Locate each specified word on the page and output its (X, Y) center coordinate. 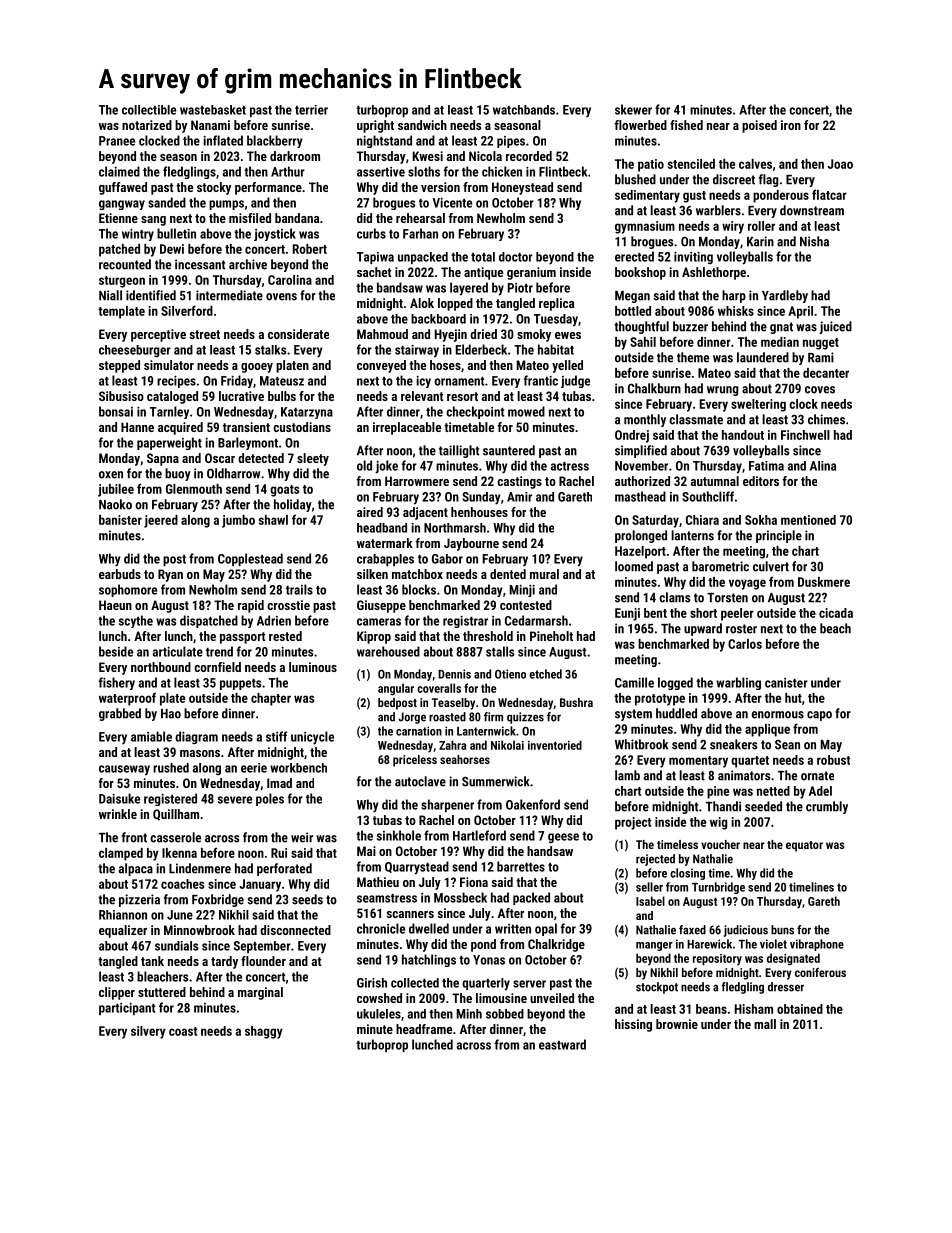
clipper (117, 993)
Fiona (474, 882)
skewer (633, 109)
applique (767, 730)
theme (693, 357)
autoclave (420, 781)
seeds (307, 899)
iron (791, 125)
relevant (422, 396)
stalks (271, 350)
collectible (149, 110)
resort (462, 396)
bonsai (116, 411)
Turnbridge (718, 888)
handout (743, 435)
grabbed (120, 714)
